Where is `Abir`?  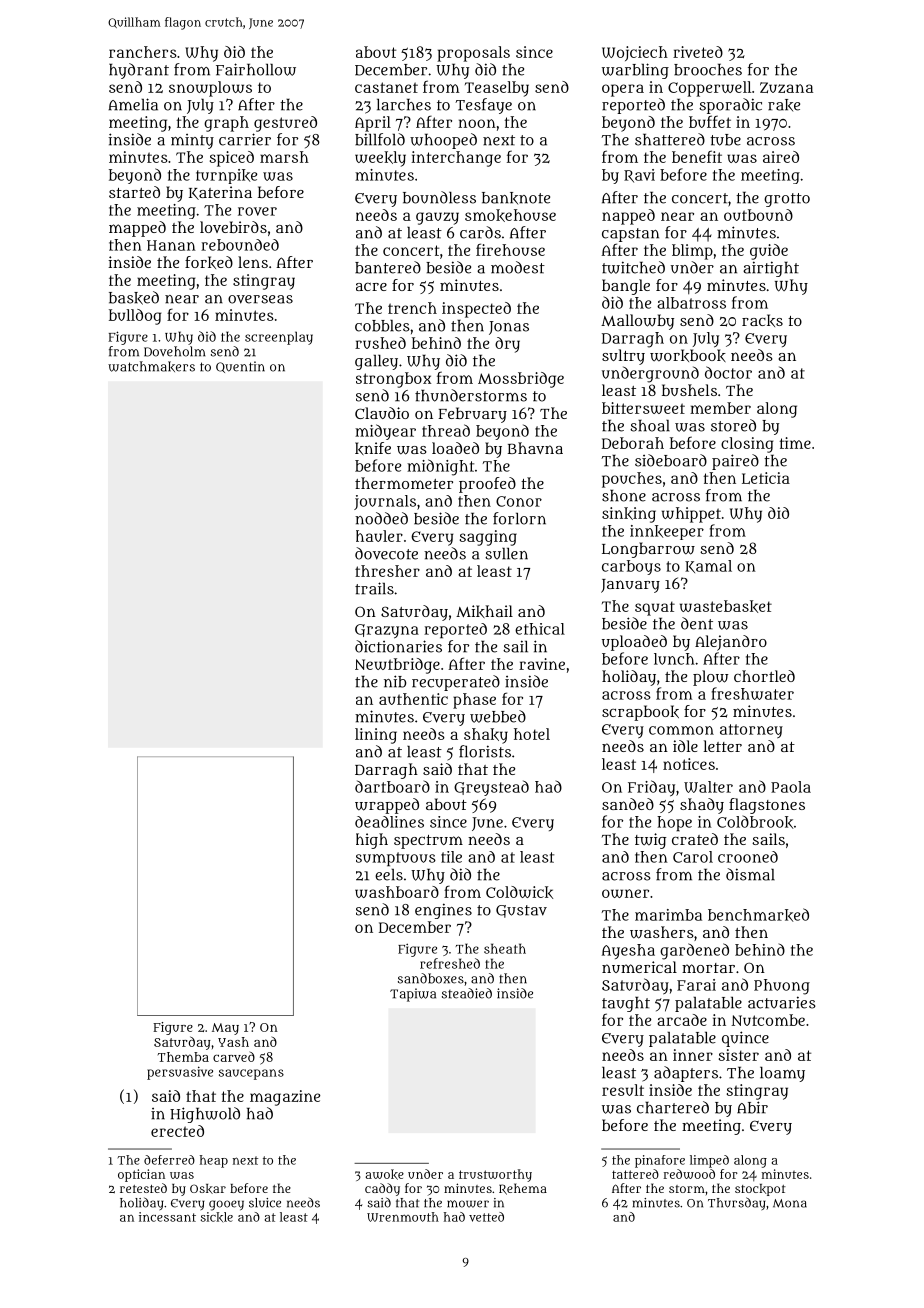 Abir is located at coordinates (752, 1107).
